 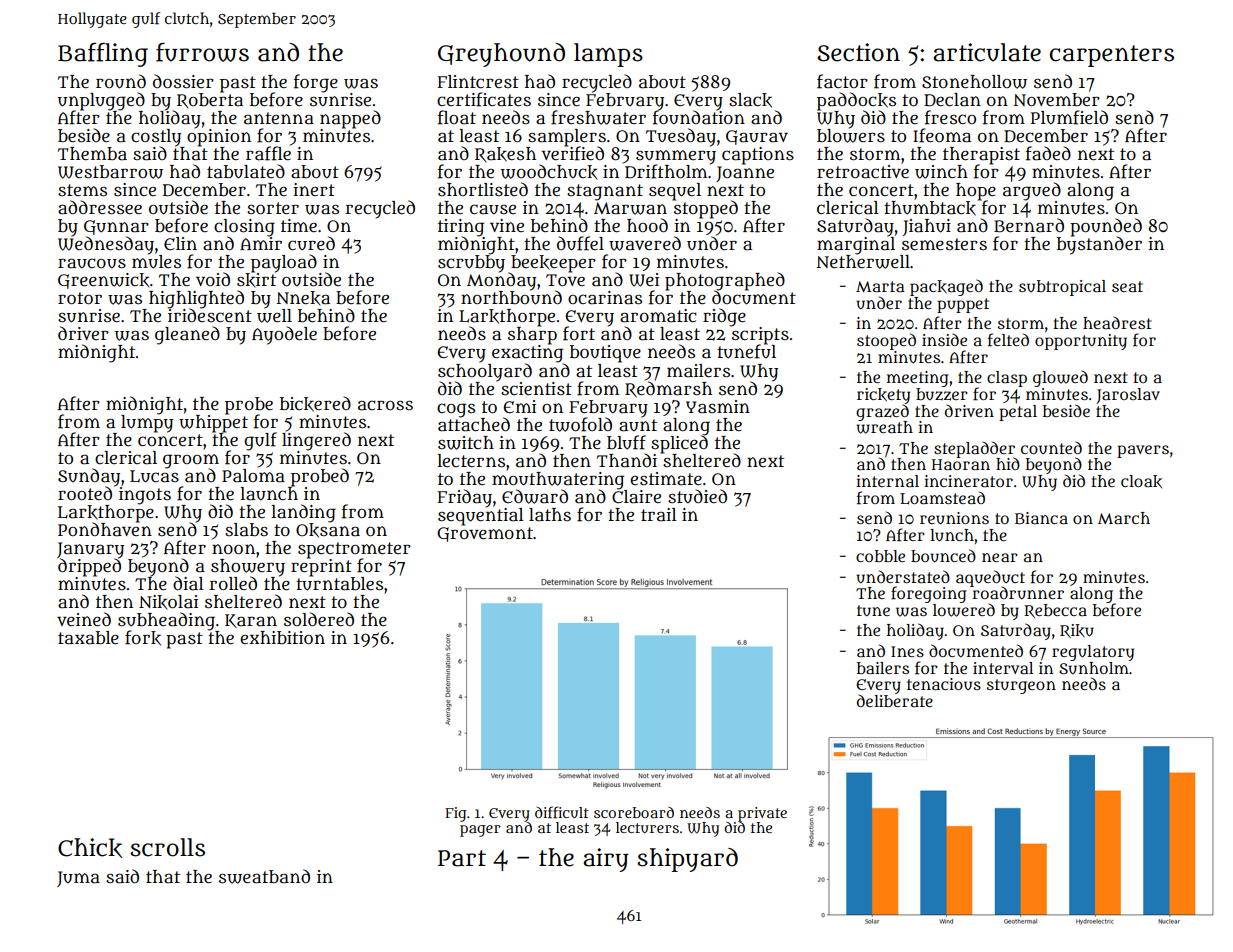 I want to click on iridescent, so click(x=210, y=316).
